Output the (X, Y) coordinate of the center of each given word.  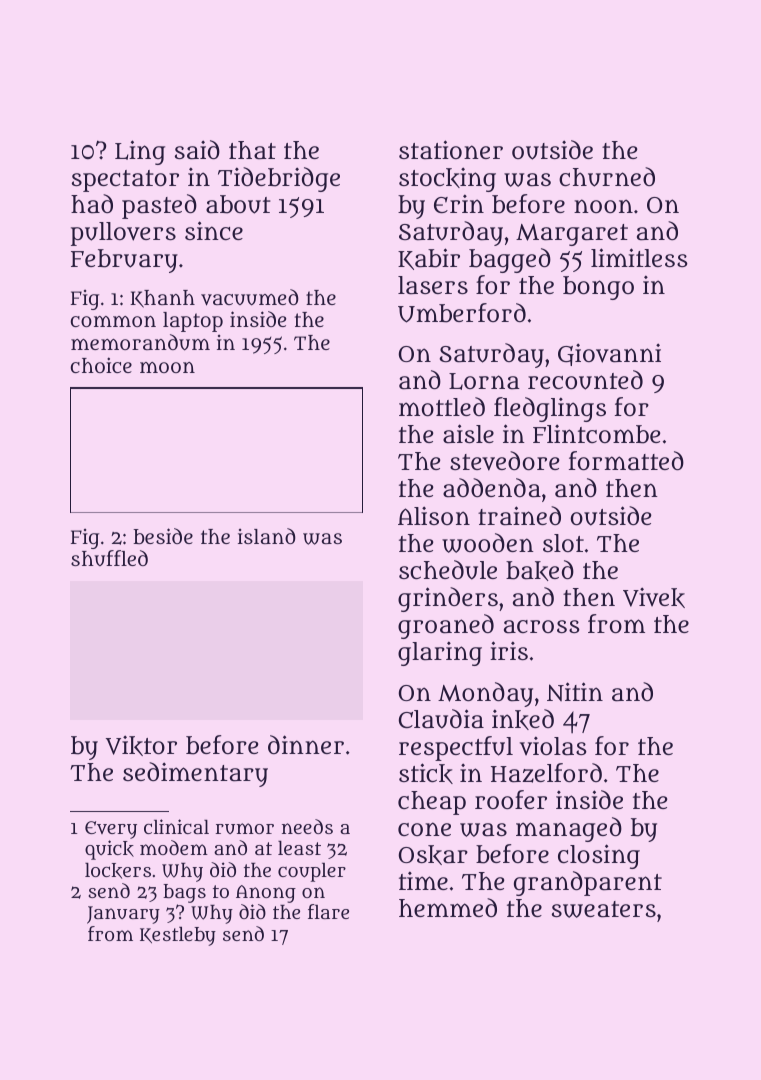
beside (163, 536)
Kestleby (178, 936)
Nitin (575, 691)
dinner (306, 744)
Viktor (141, 745)
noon (603, 206)
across (542, 627)
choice (101, 365)
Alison (434, 515)
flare (328, 911)
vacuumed (250, 297)
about (238, 204)
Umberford (462, 313)
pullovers (123, 234)
